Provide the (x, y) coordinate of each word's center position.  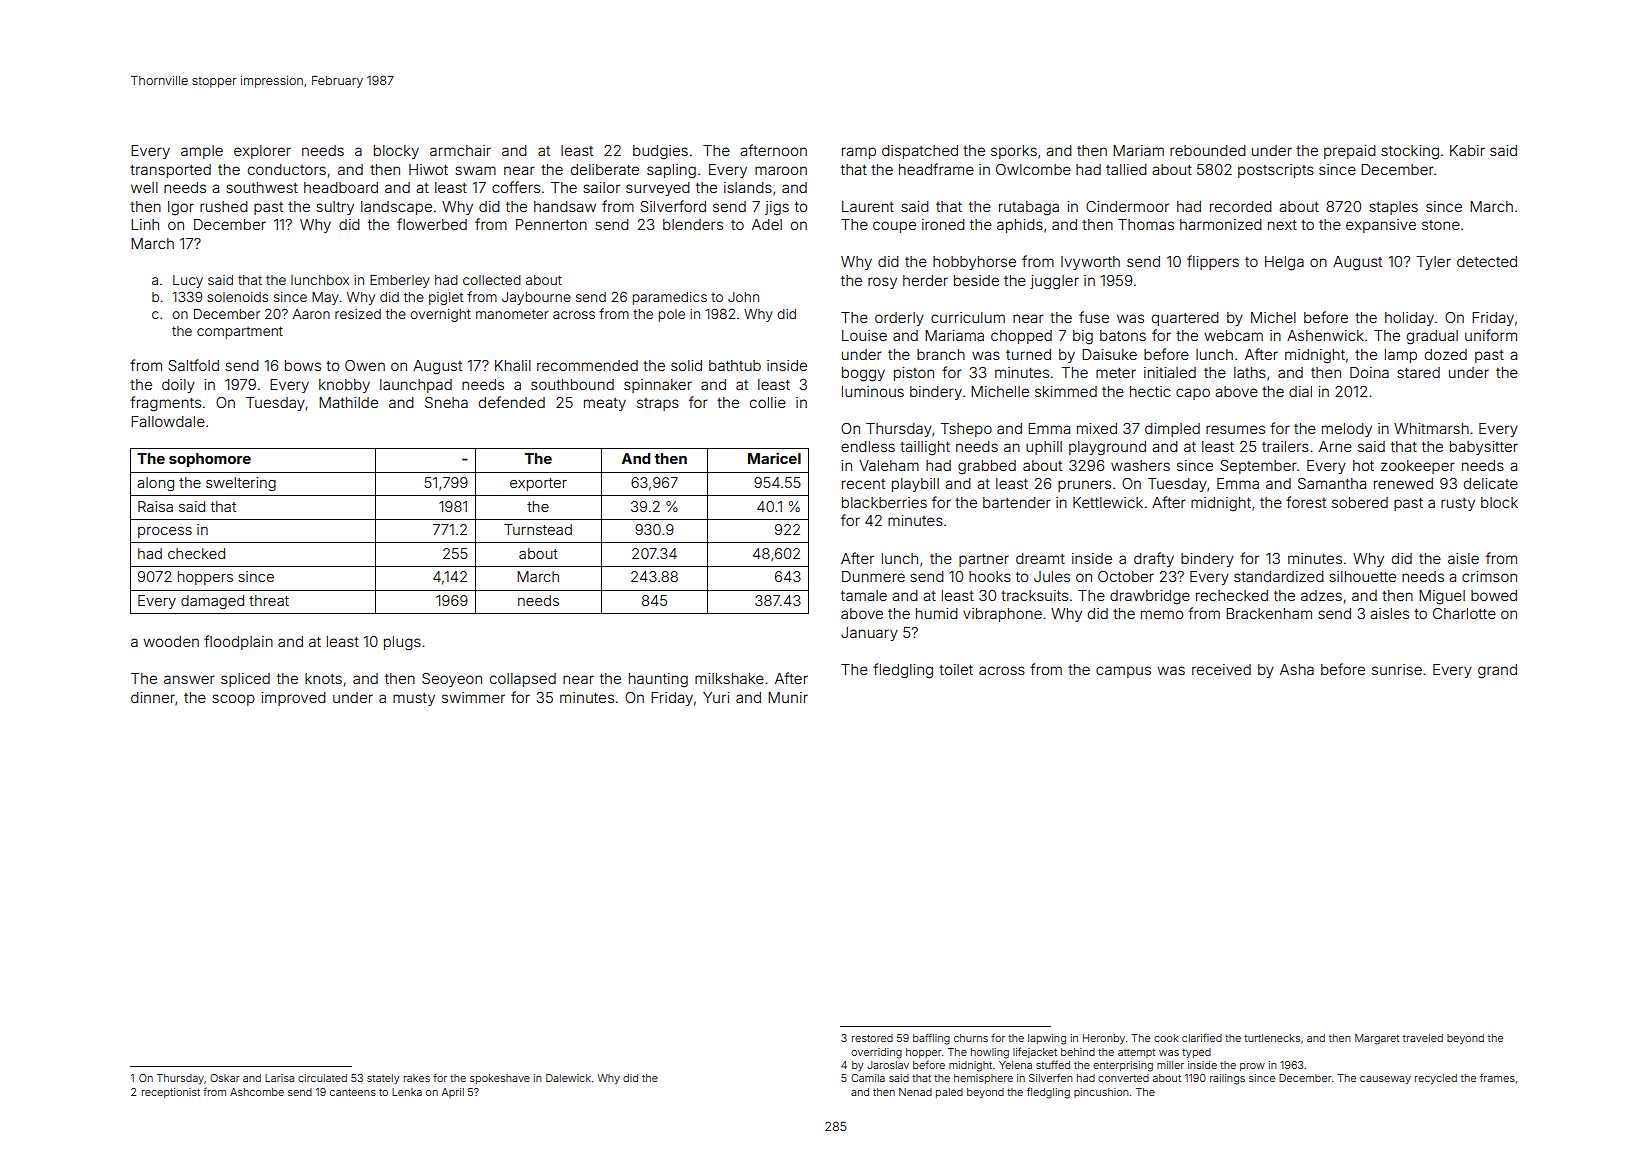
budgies (660, 152)
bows (303, 365)
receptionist (171, 1093)
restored (872, 1038)
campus (1123, 672)
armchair (460, 150)
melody (1347, 430)
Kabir (1467, 150)
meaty (605, 404)
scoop (233, 700)
